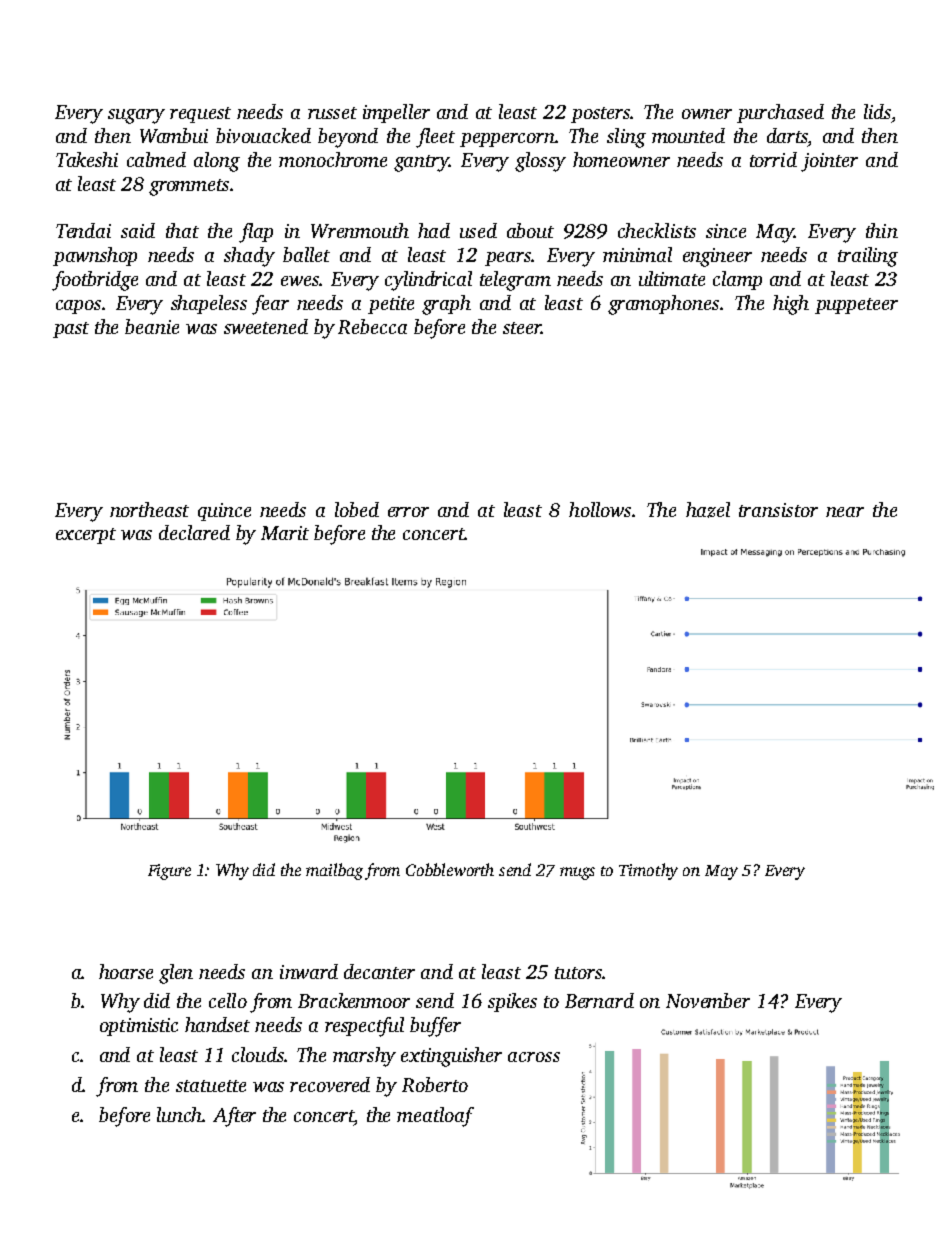  Describe the element at coordinates (435, 1117) in the screenshot. I see `meatloaf` at that location.
